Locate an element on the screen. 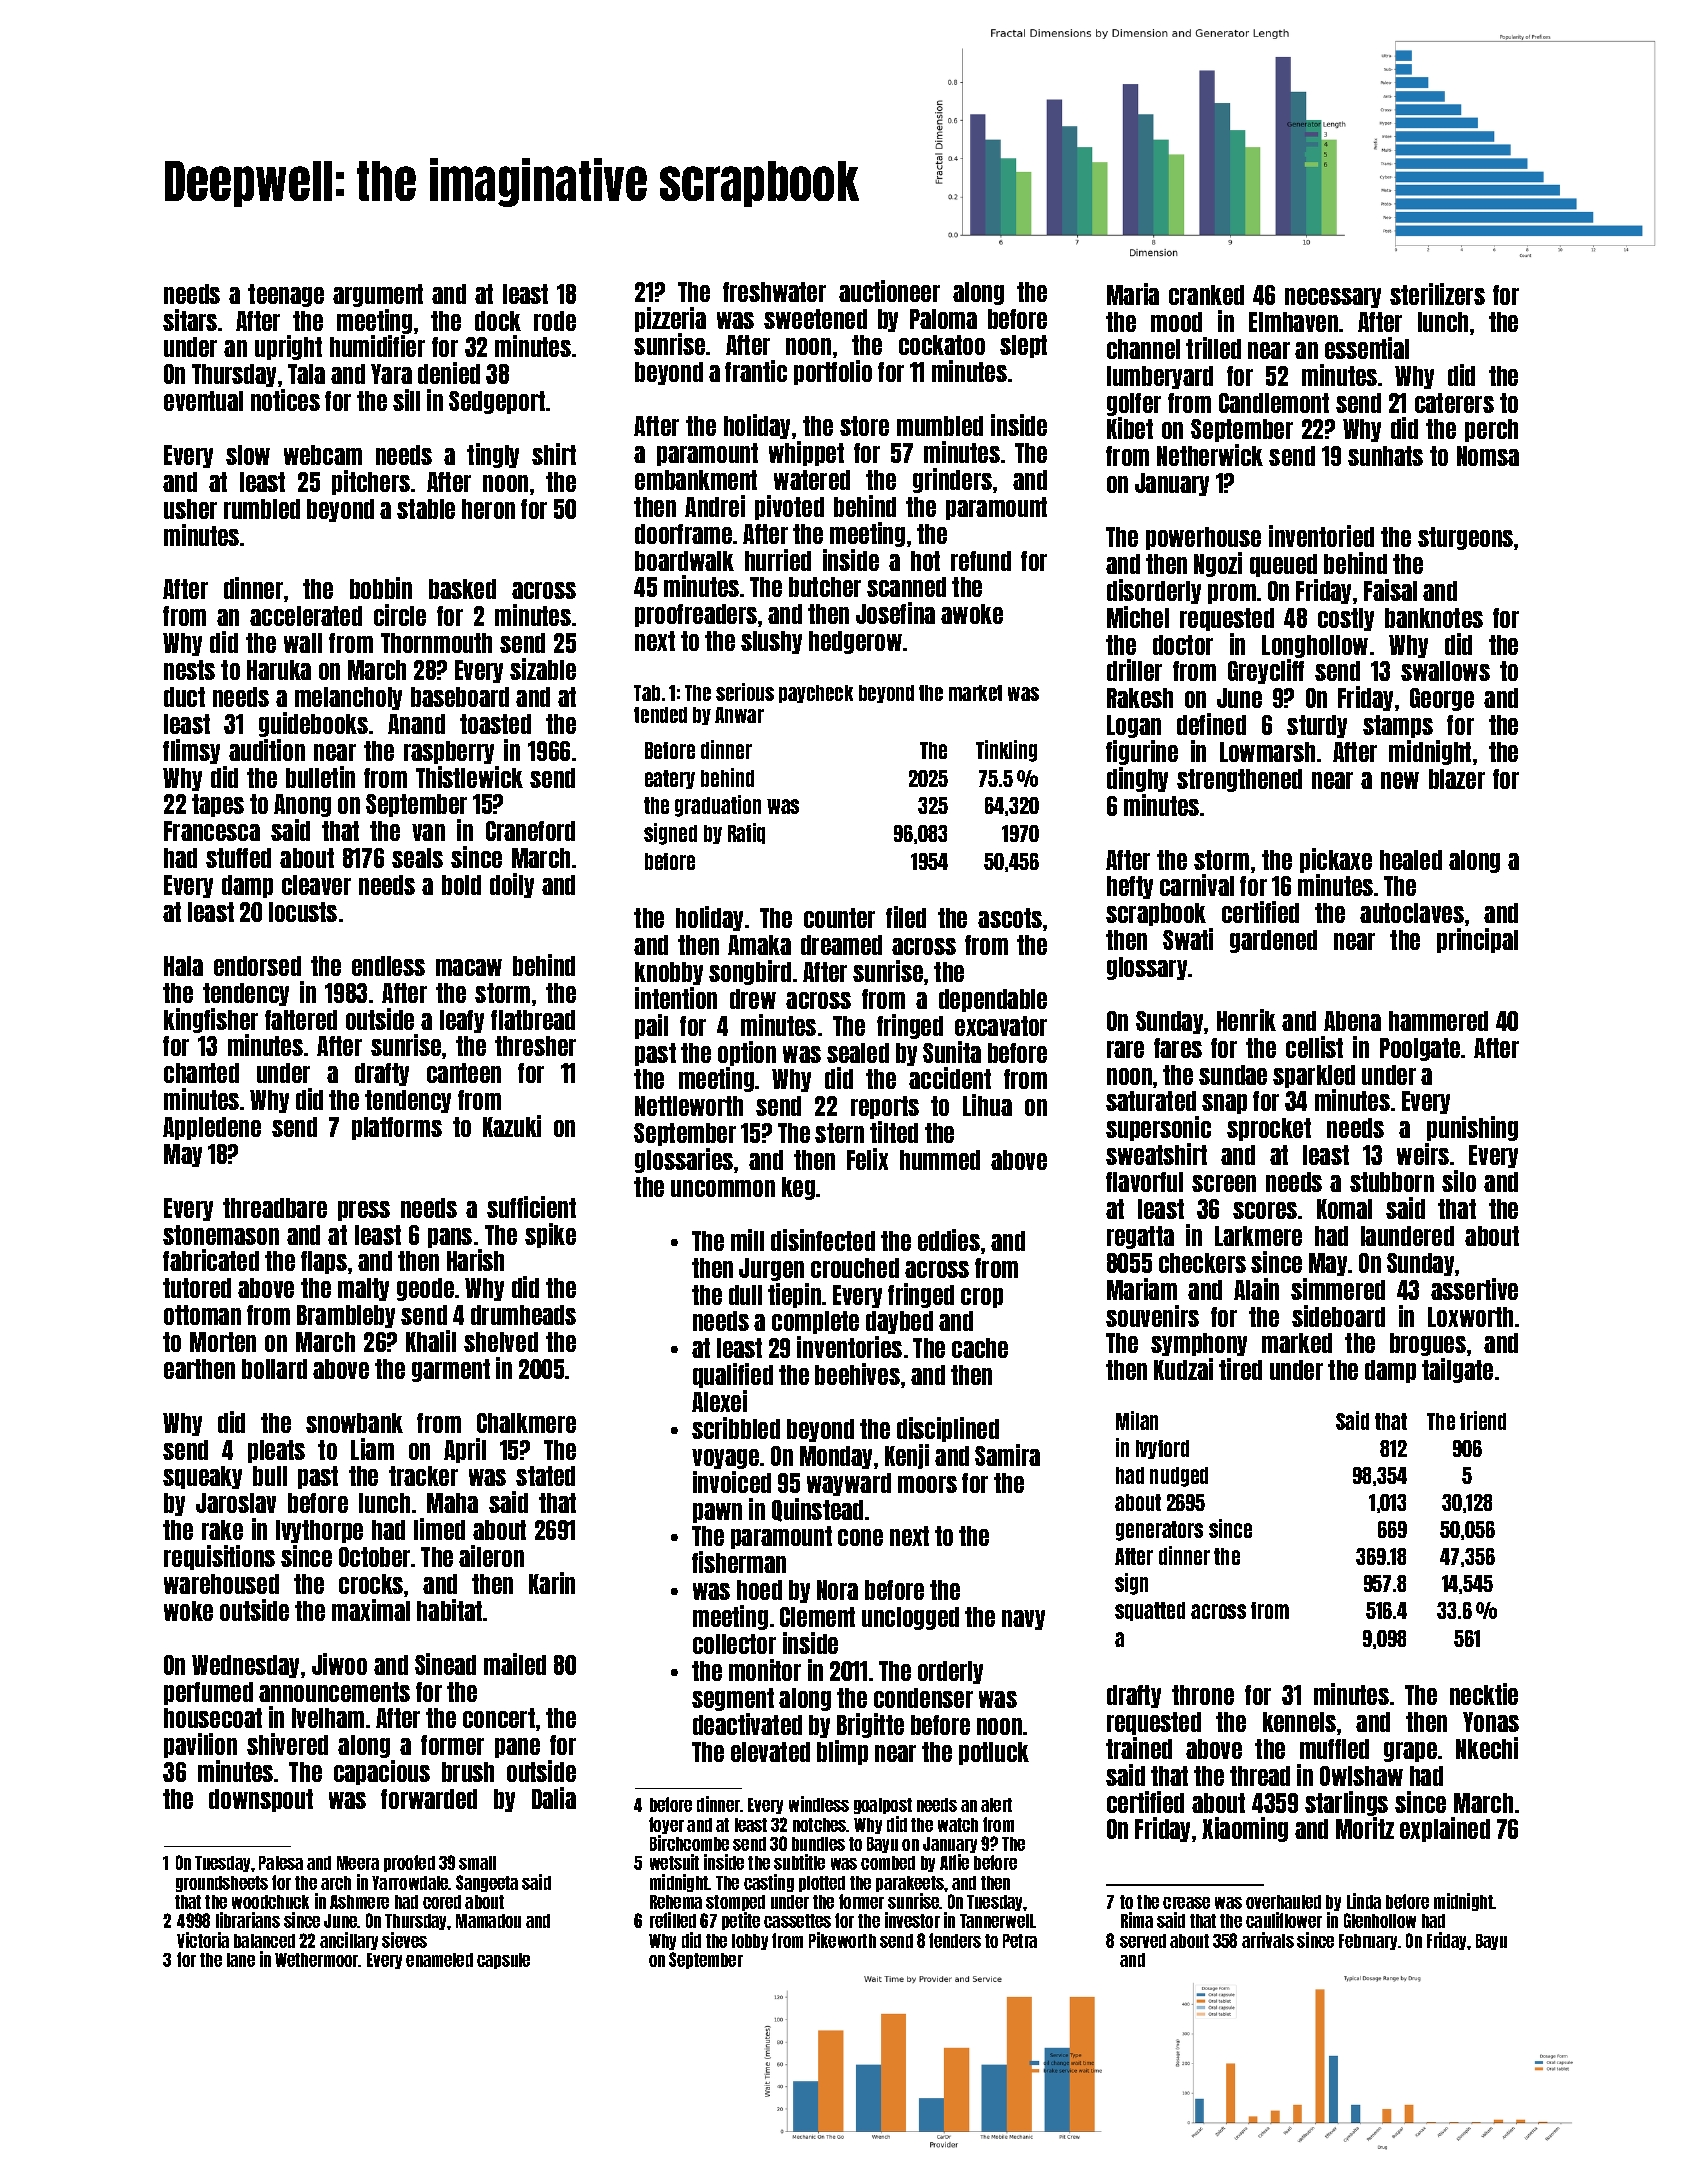  sizable is located at coordinates (543, 669).
